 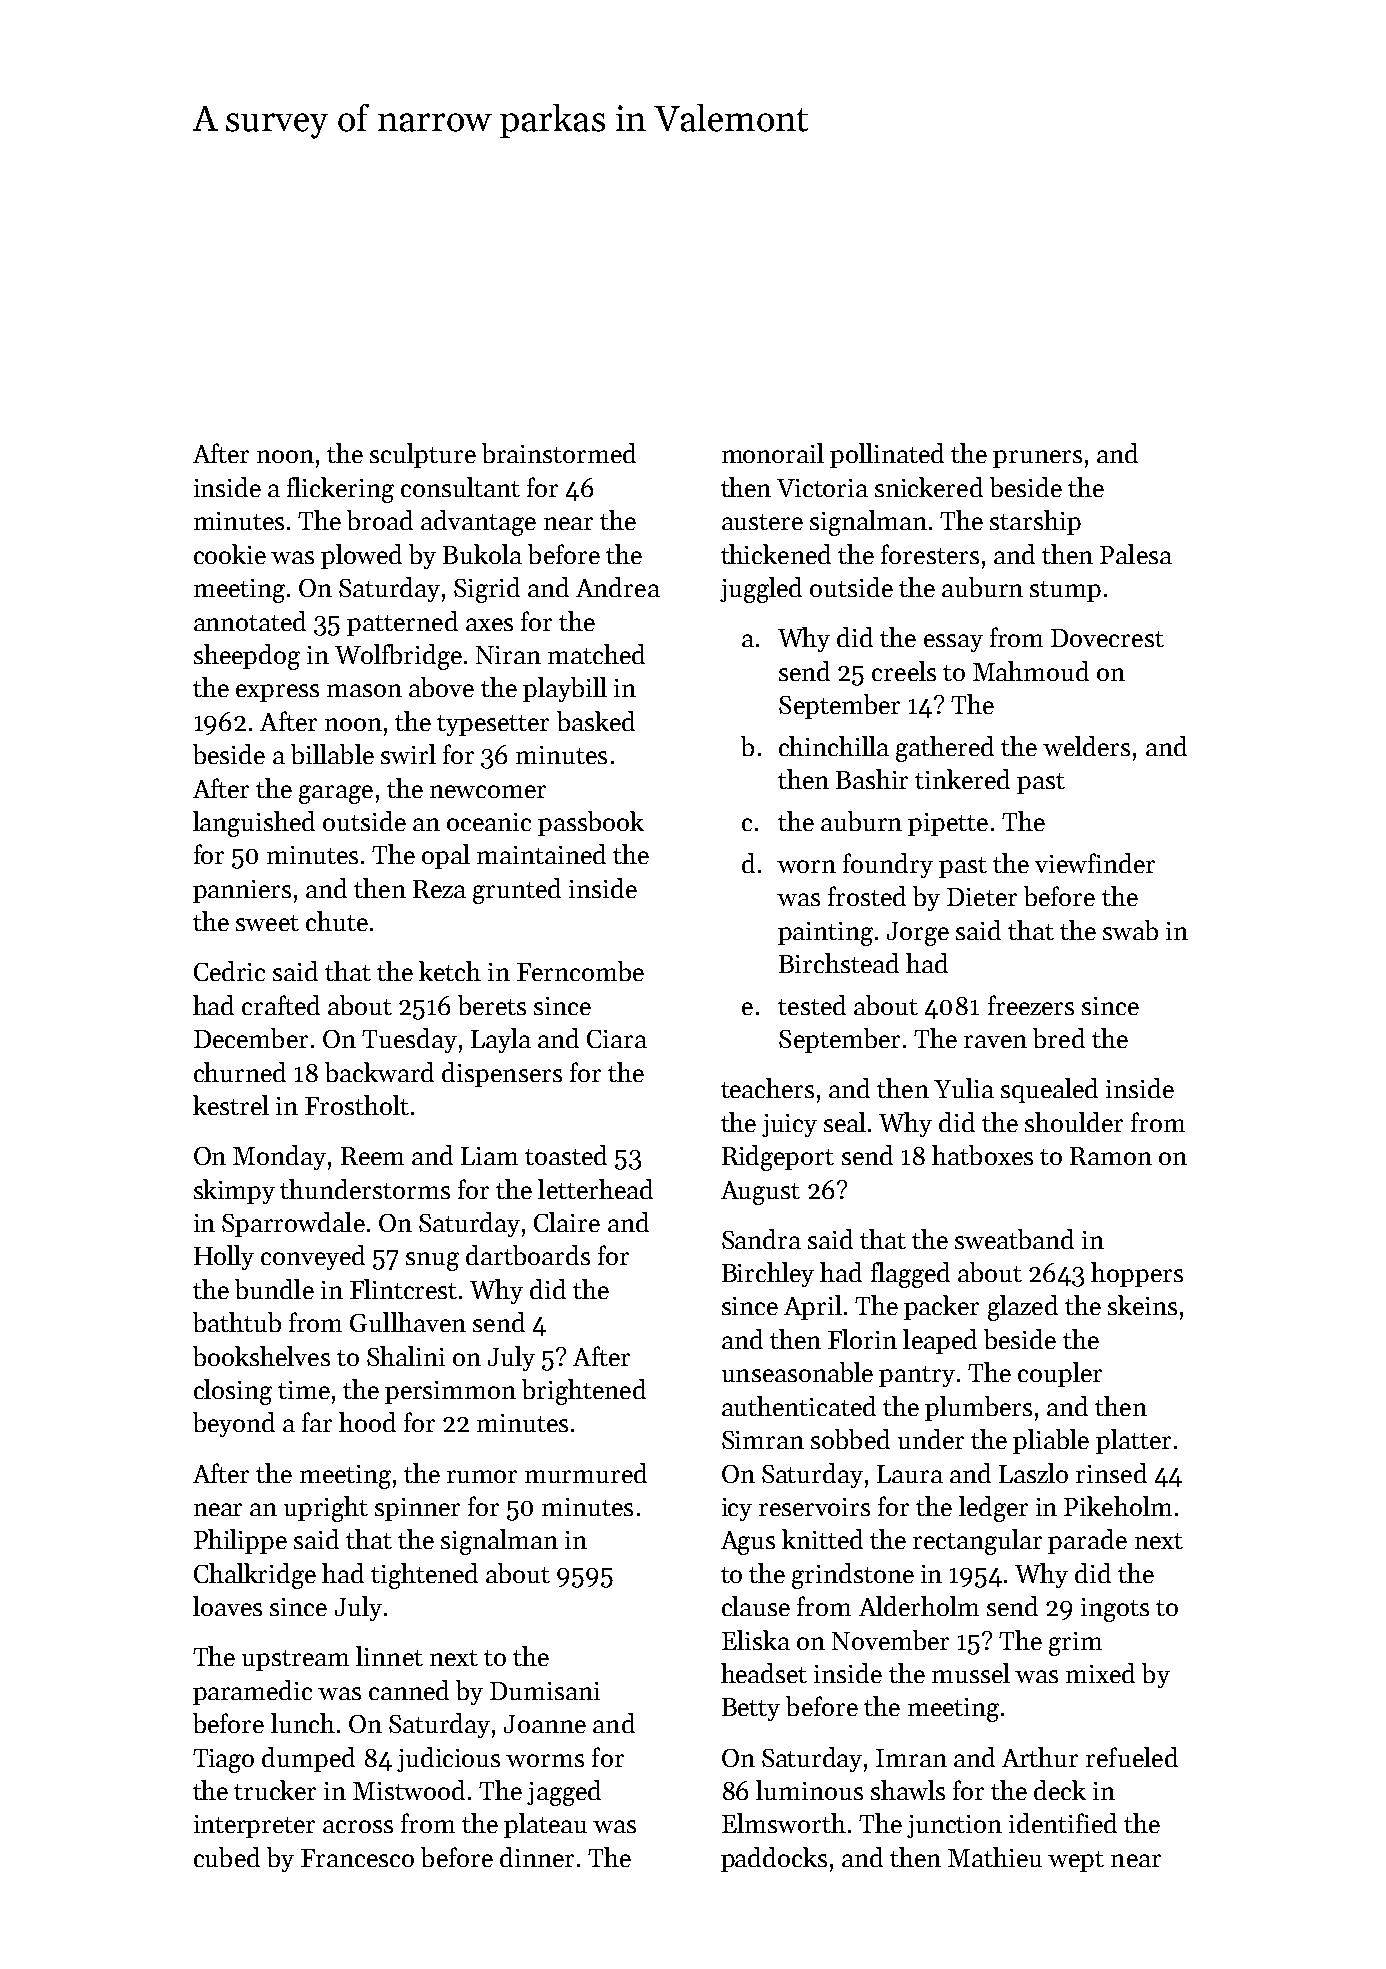 I want to click on Mistwood, so click(x=409, y=1790).
